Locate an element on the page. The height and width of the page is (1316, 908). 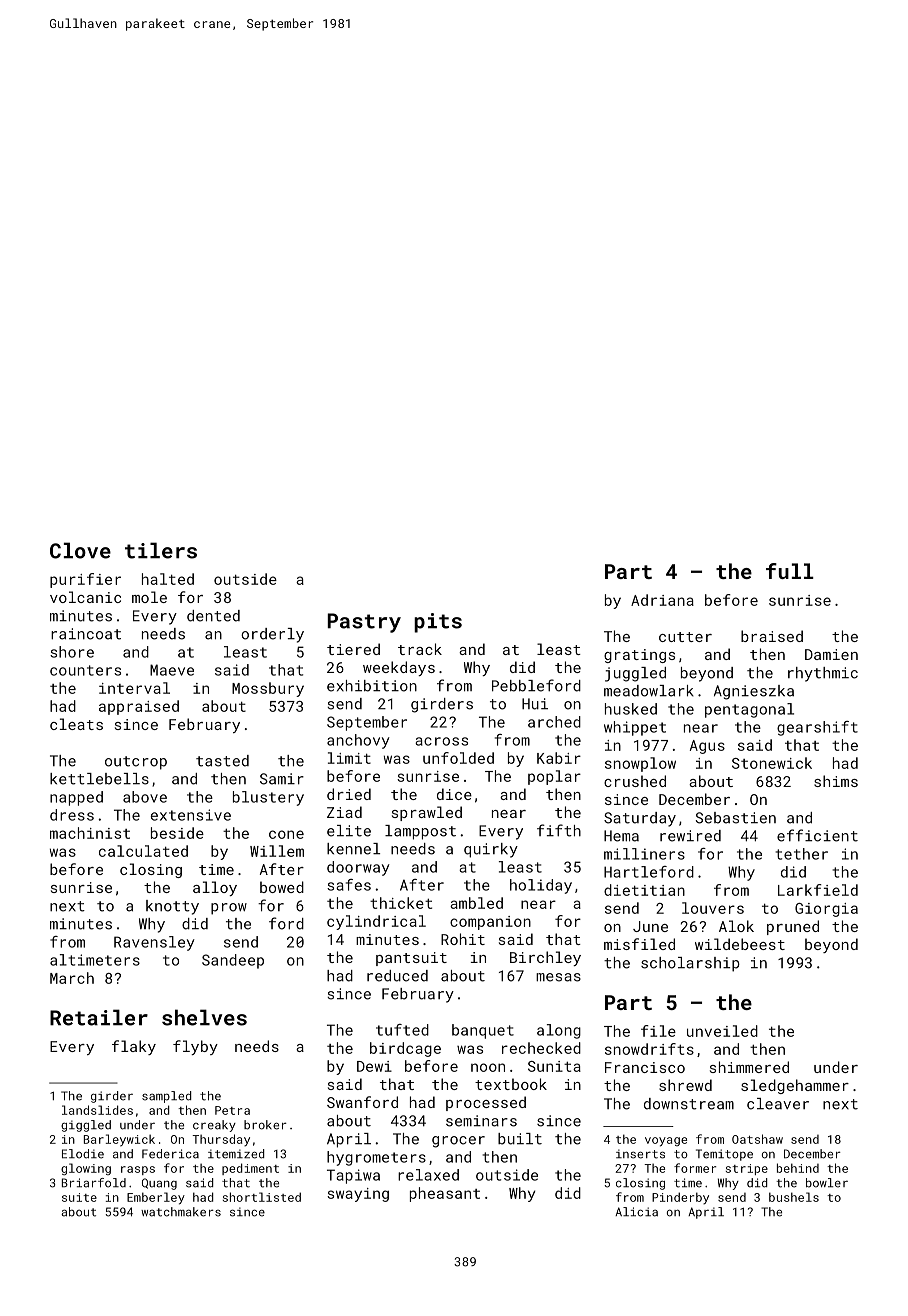
rhythmic is located at coordinates (823, 674).
